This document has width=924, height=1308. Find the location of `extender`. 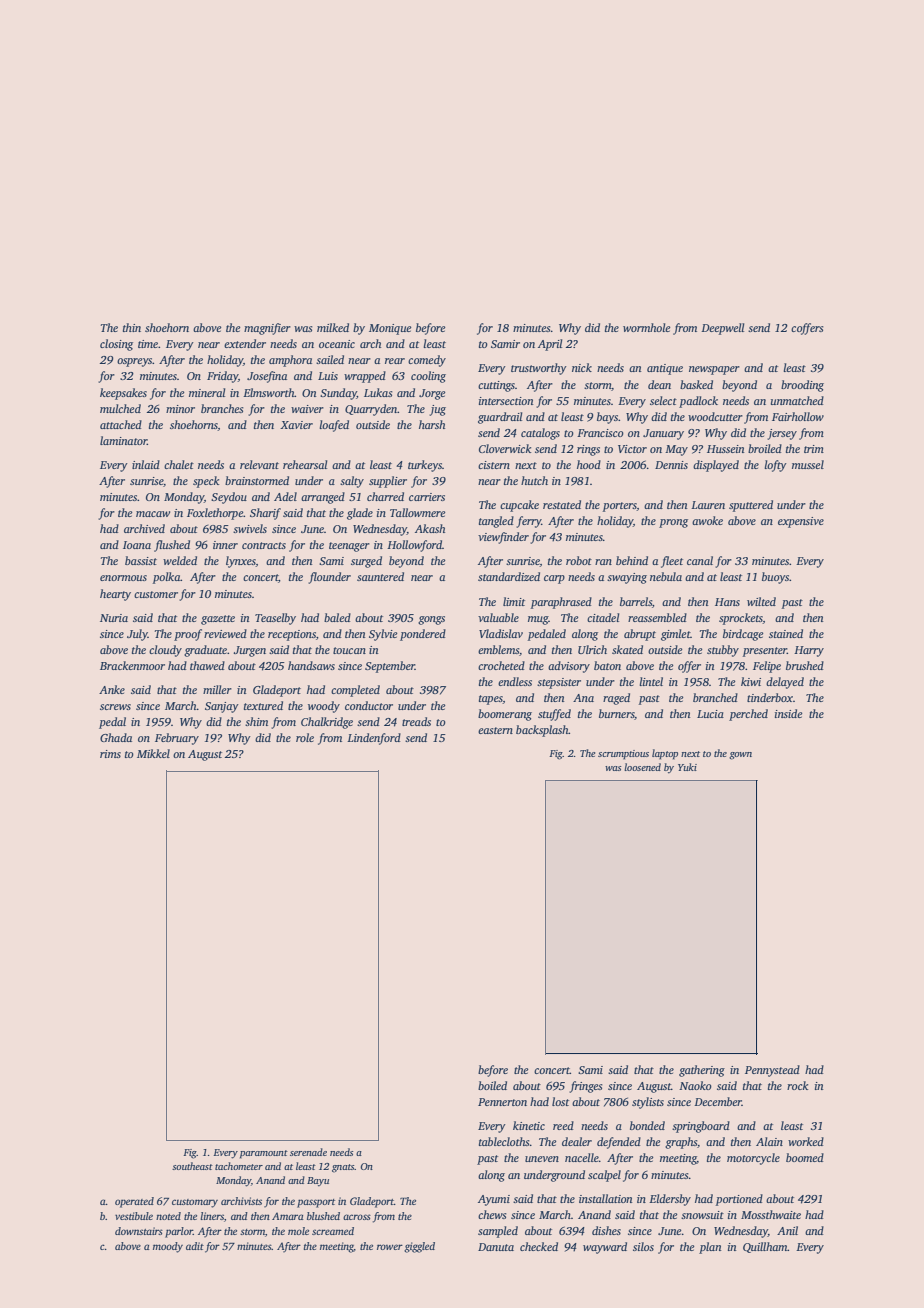

extender is located at coordinates (245, 343).
